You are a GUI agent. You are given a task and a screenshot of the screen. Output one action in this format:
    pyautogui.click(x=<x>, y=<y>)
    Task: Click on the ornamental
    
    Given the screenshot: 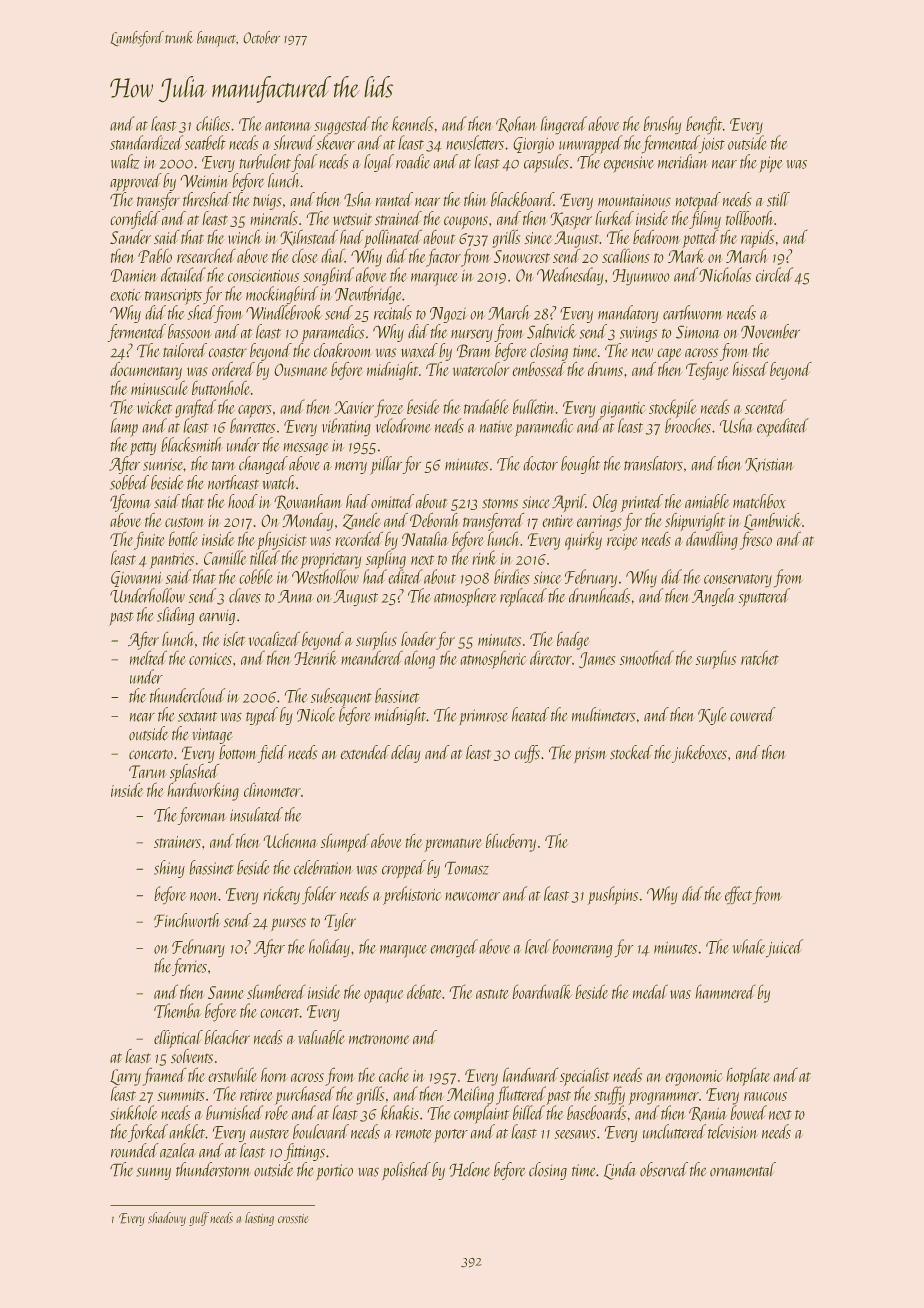 What is the action you would take?
    pyautogui.click(x=743, y=1169)
